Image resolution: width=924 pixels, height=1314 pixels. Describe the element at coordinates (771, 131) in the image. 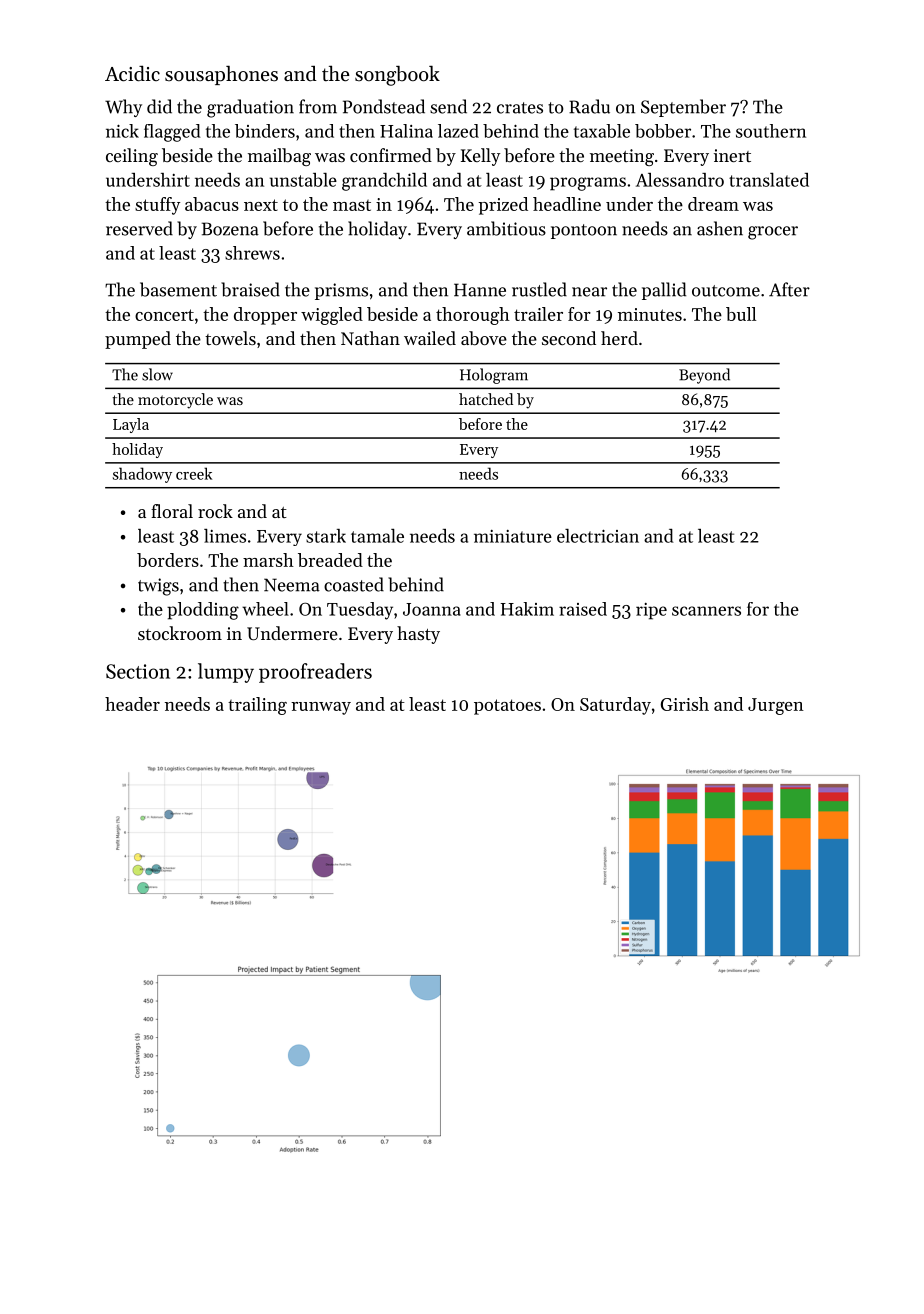

I see `southern` at that location.
